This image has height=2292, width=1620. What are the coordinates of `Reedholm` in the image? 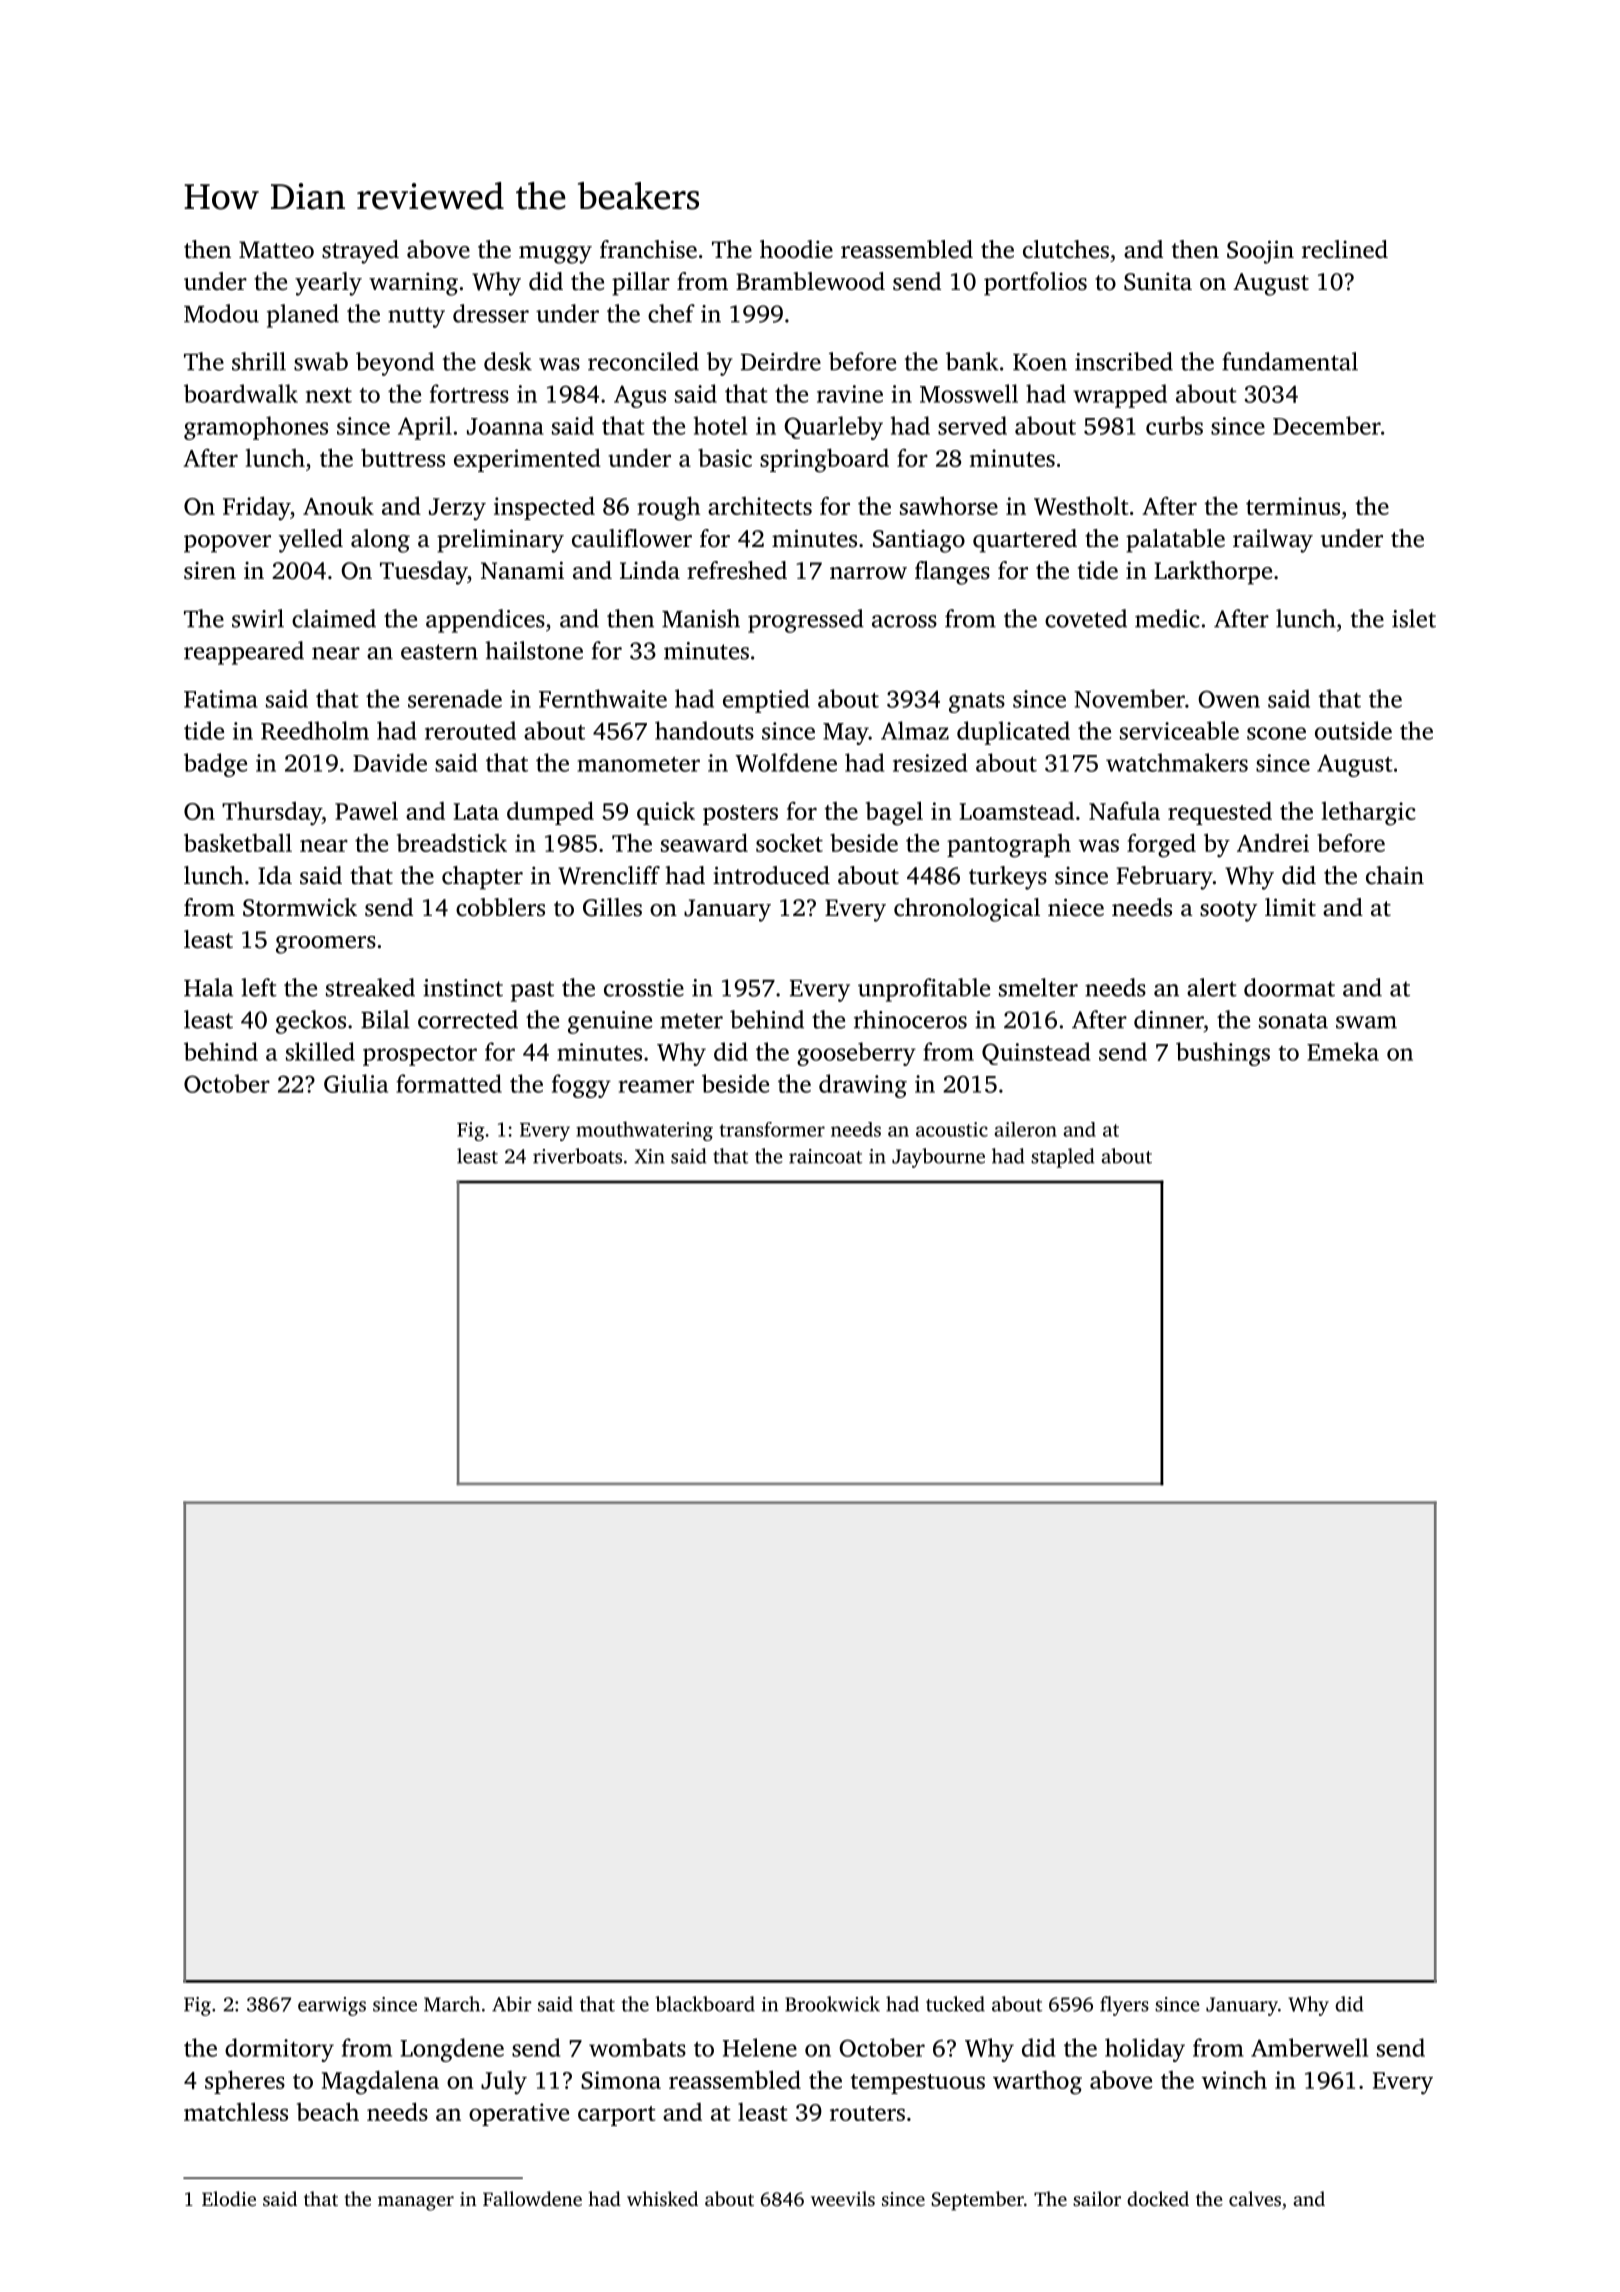 It's located at (315, 730).
